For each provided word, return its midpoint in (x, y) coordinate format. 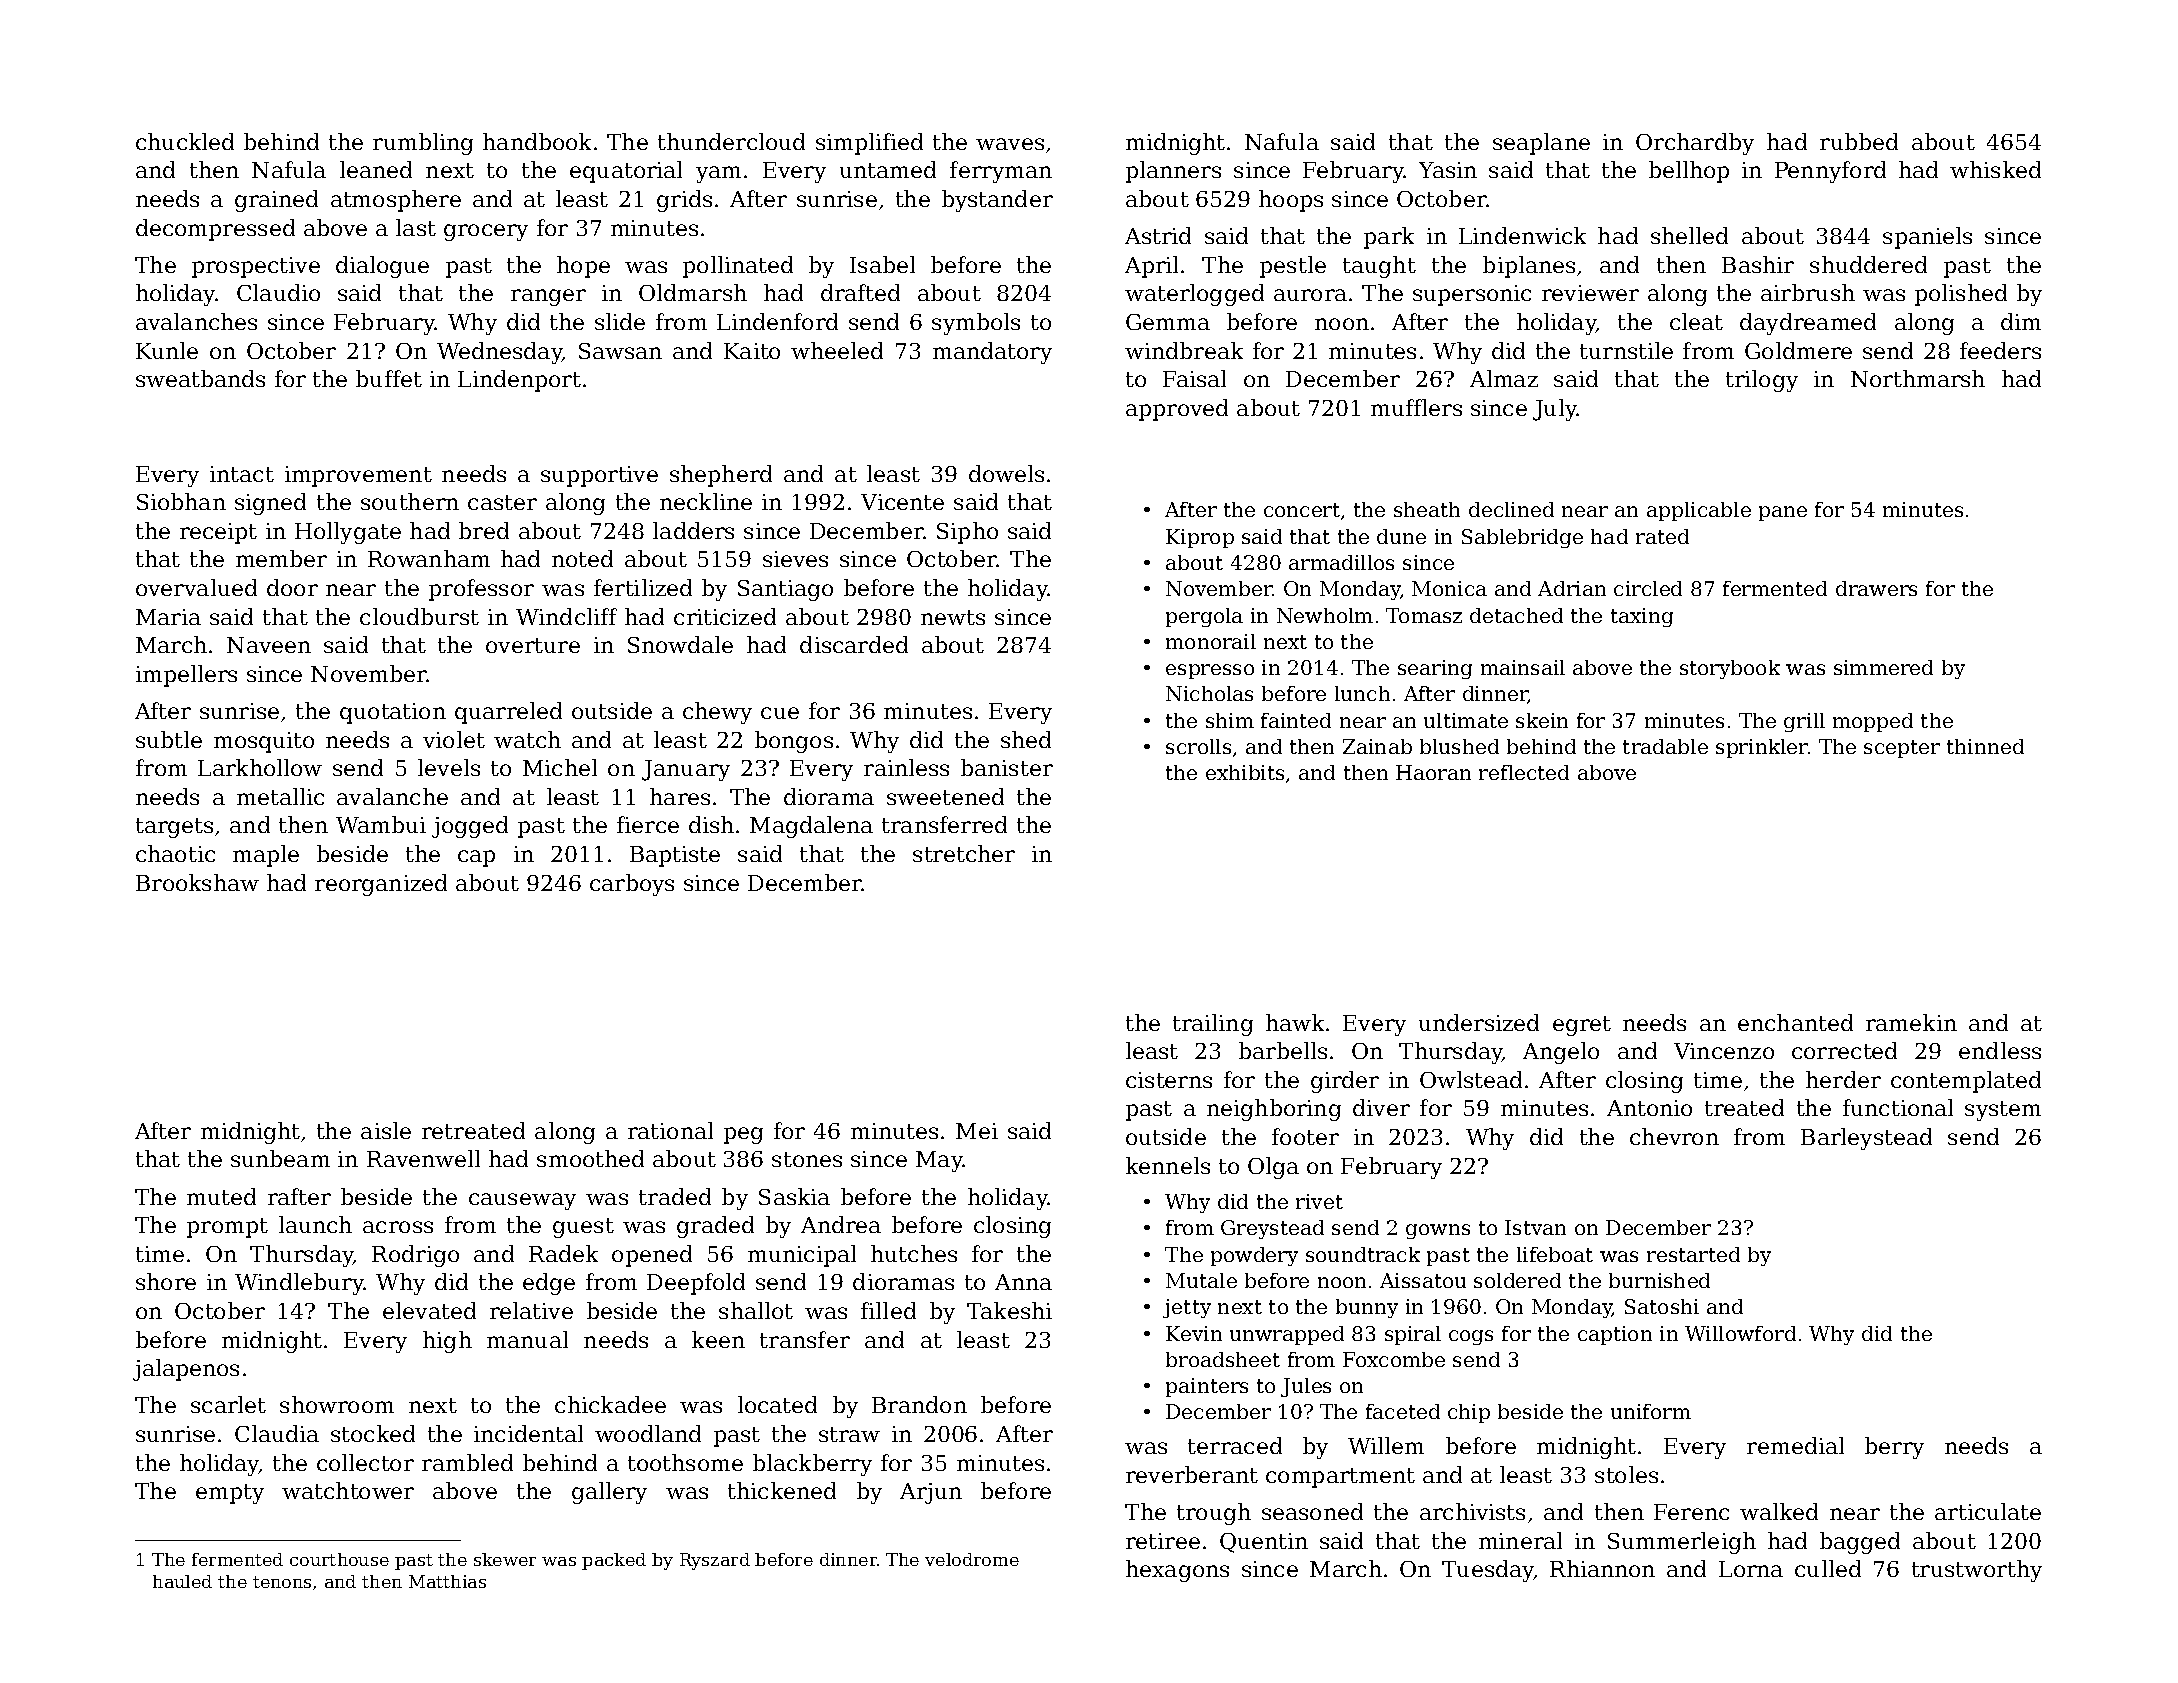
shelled (1689, 235)
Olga (1273, 1168)
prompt (227, 1228)
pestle (1293, 267)
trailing (1213, 1025)
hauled (182, 1581)
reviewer (1590, 293)
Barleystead (1866, 1139)
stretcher (964, 853)
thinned (1985, 746)
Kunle (167, 350)
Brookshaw (197, 882)
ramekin (1911, 1022)
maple (266, 856)
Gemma (1168, 322)
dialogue (382, 267)
